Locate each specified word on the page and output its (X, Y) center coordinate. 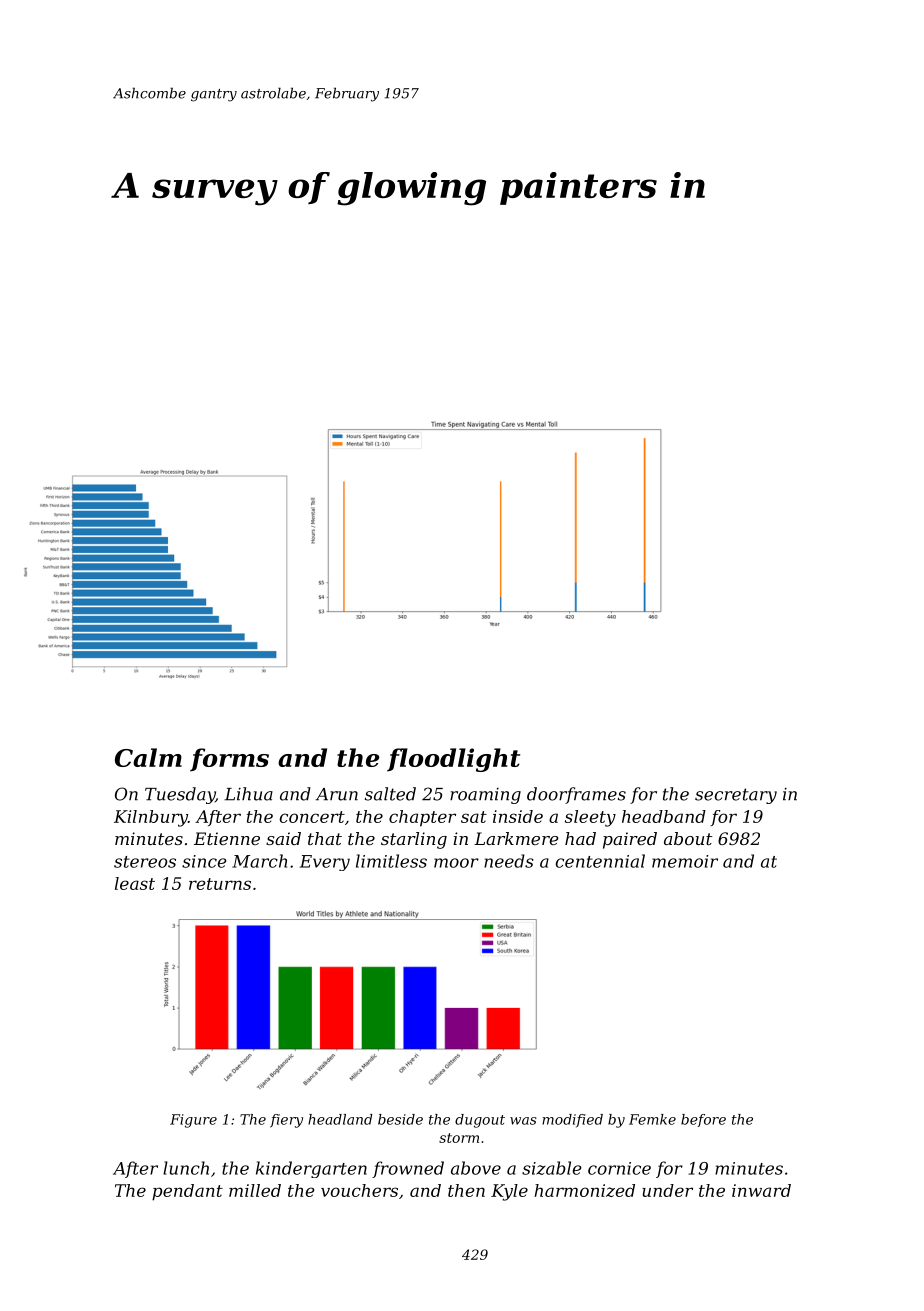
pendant (187, 1192)
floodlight (453, 760)
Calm (148, 757)
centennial (600, 861)
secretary (736, 796)
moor (456, 863)
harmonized (584, 1190)
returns (220, 884)
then (466, 1190)
